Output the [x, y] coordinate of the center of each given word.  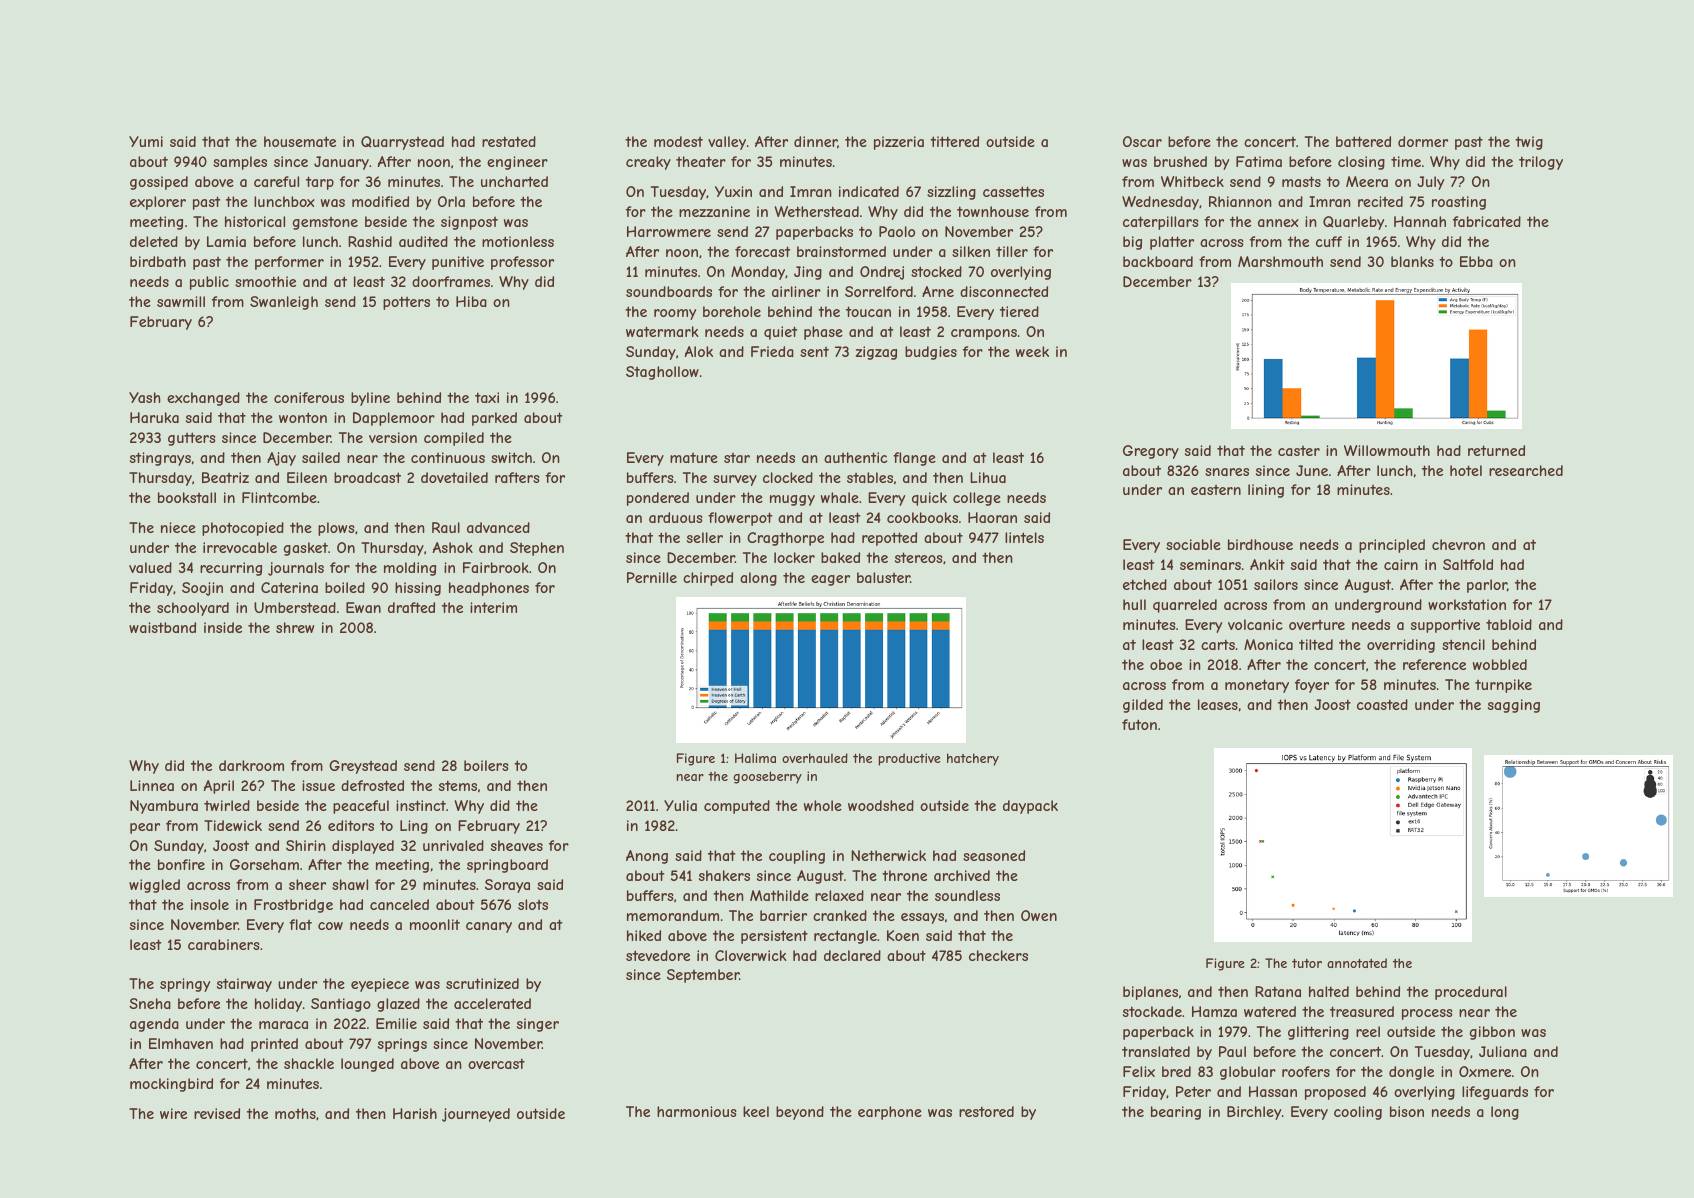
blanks [1412, 261]
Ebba [1476, 261]
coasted [1382, 704]
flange [914, 459]
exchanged [203, 399]
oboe [1166, 664]
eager [830, 580]
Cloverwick [751, 955]
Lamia [226, 241]
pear [145, 828]
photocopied [243, 529]
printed [274, 1045]
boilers [486, 765]
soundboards [669, 291]
